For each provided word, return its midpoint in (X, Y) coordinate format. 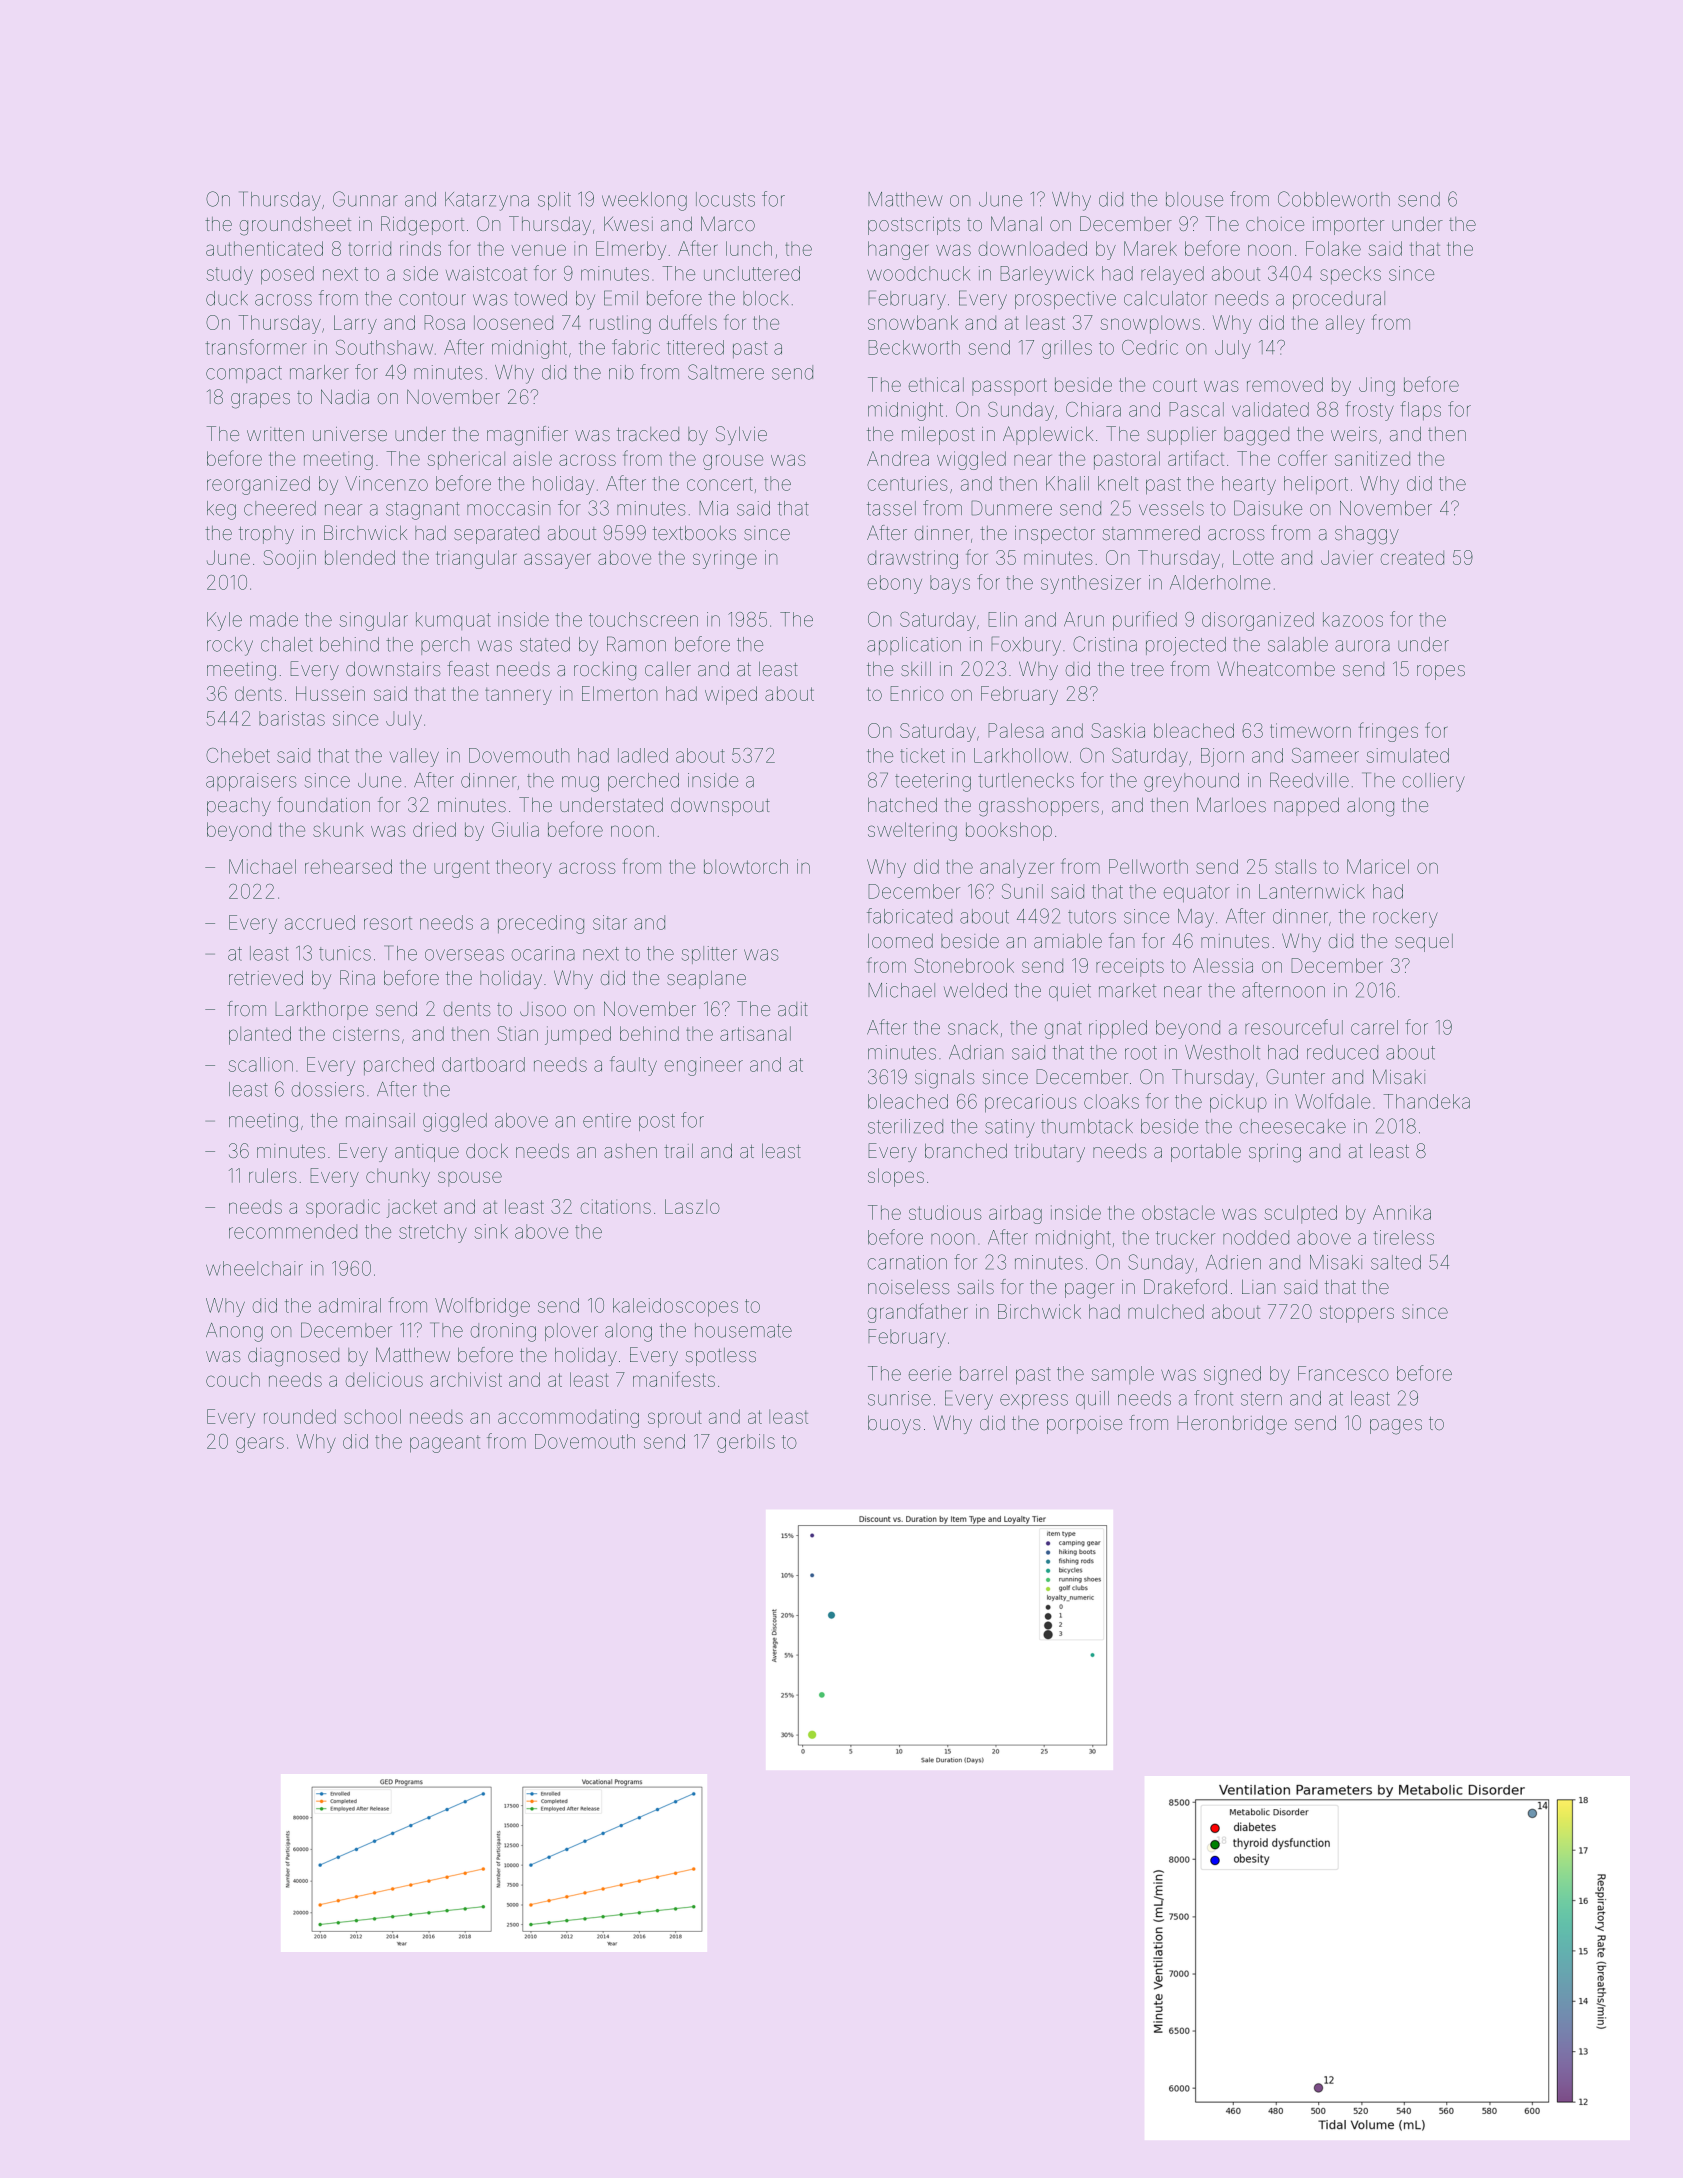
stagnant (423, 511)
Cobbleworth (1334, 199)
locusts (725, 199)
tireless (1404, 1237)
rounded (300, 1416)
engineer (704, 1066)
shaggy (1367, 535)
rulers (272, 1175)
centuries (908, 483)
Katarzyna (487, 201)
